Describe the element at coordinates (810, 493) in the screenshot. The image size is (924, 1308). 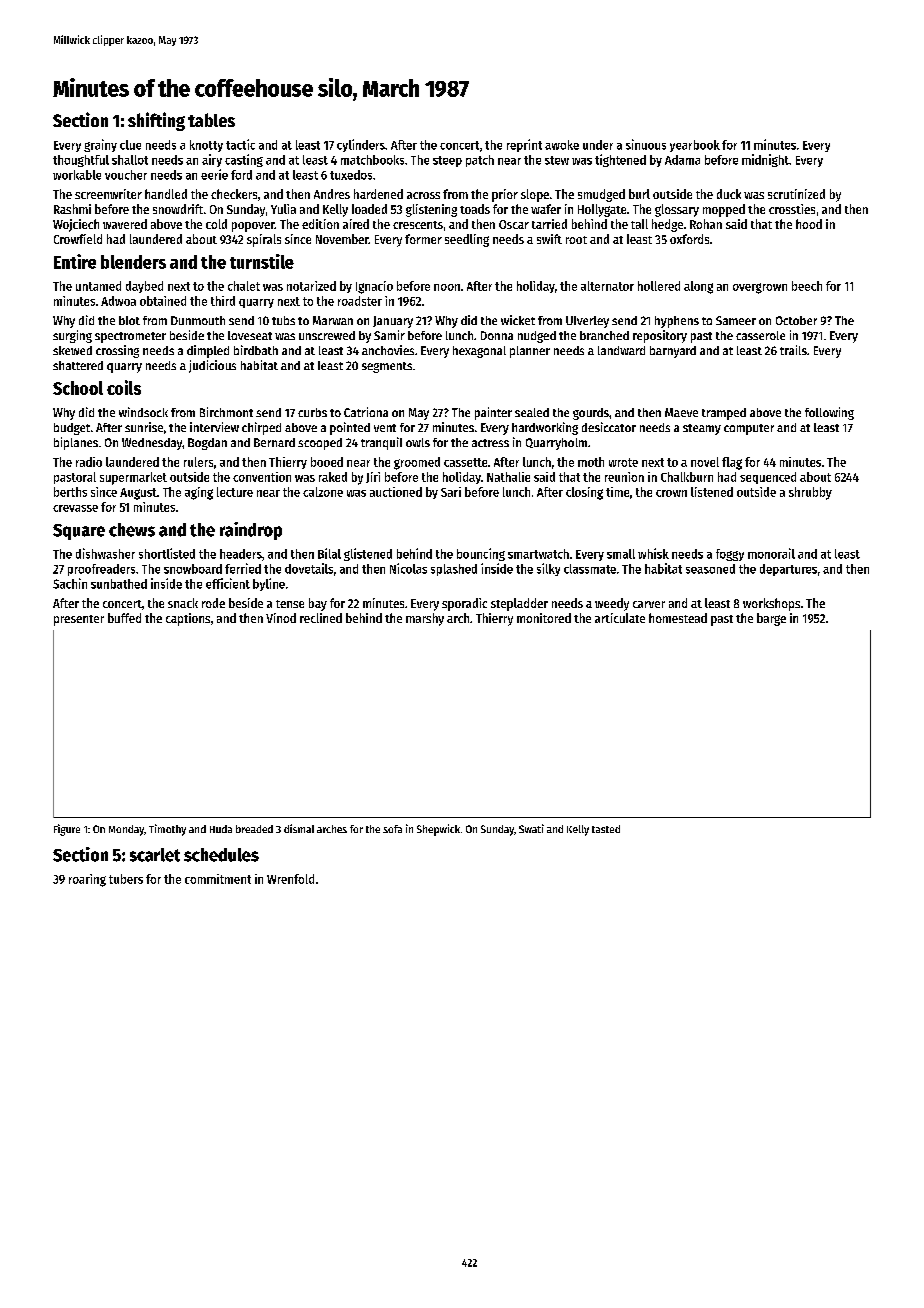
I see `shrubby` at that location.
